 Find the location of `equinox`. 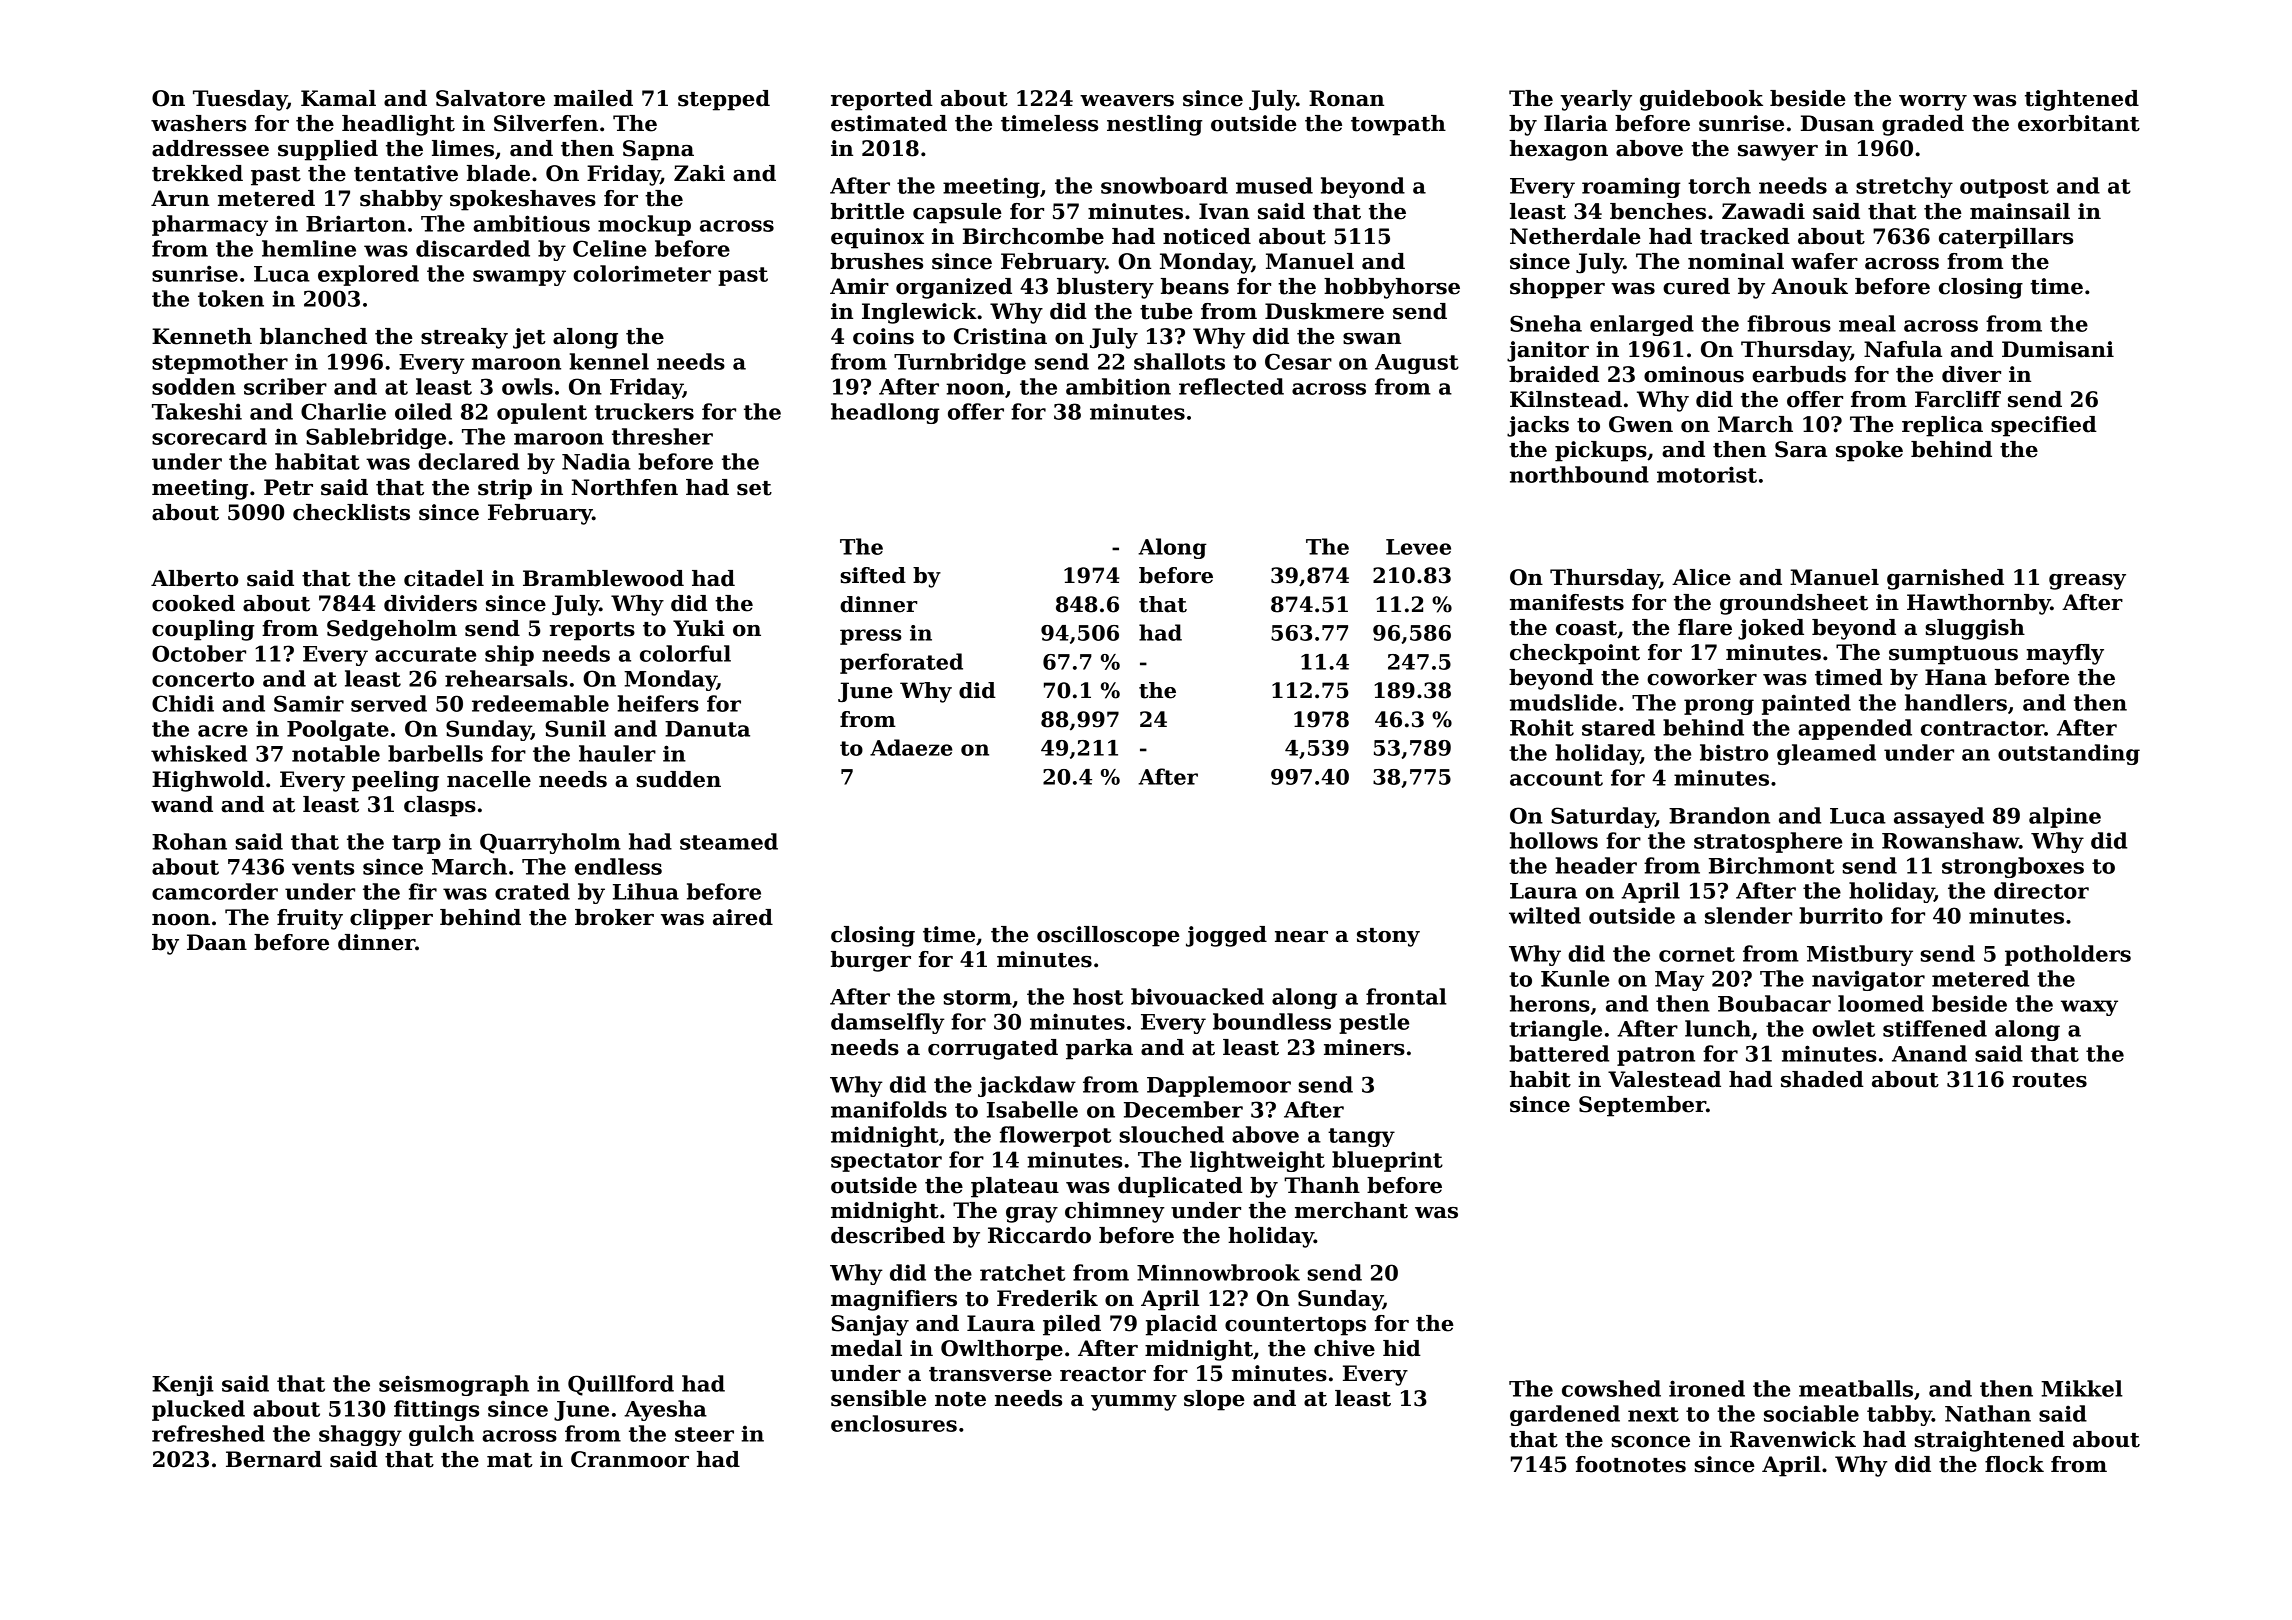

equinox is located at coordinates (877, 238).
